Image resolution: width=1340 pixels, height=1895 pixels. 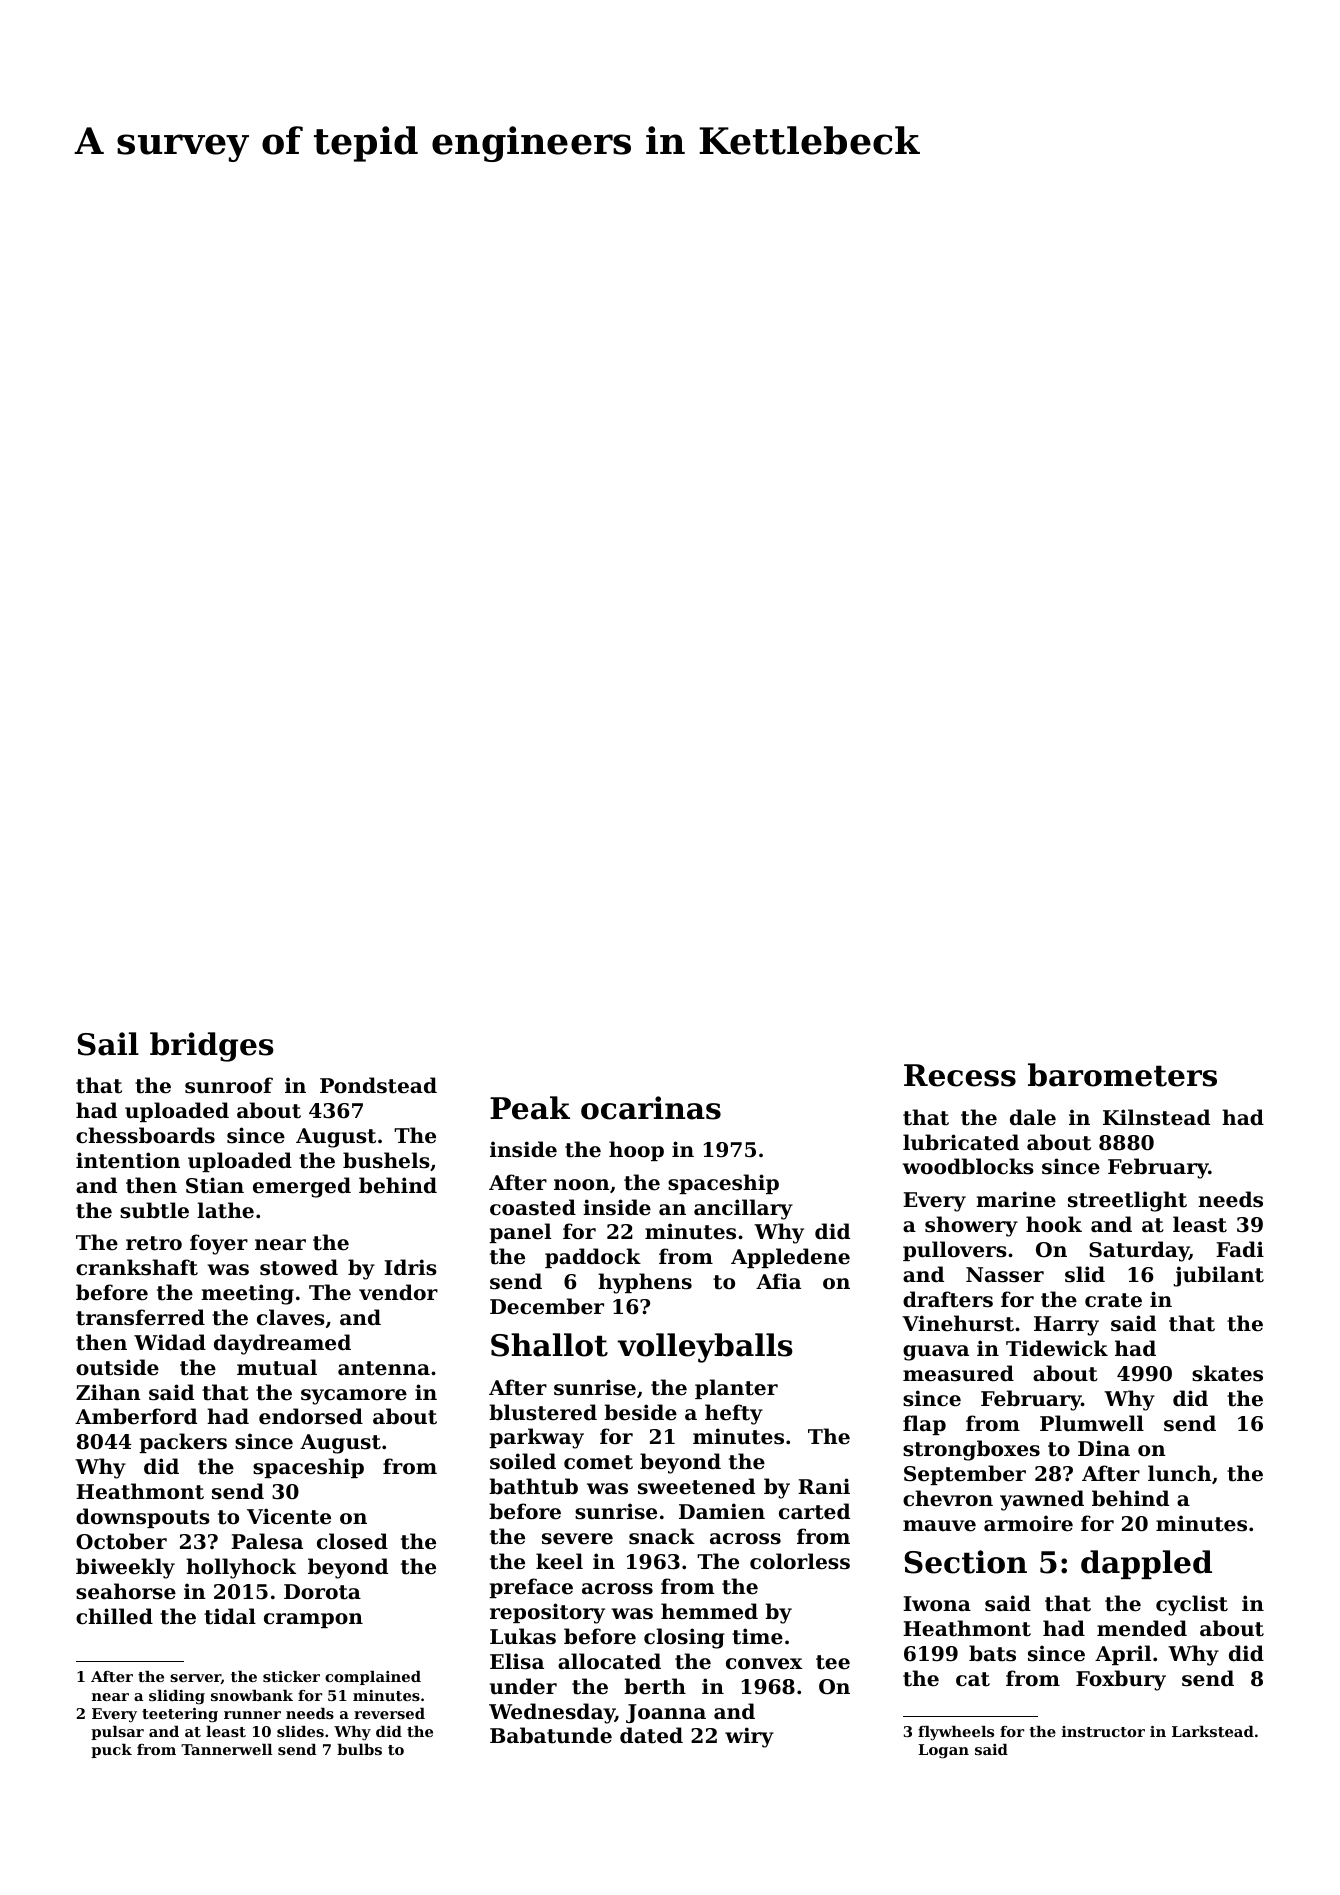 I want to click on complained, so click(x=373, y=1678).
